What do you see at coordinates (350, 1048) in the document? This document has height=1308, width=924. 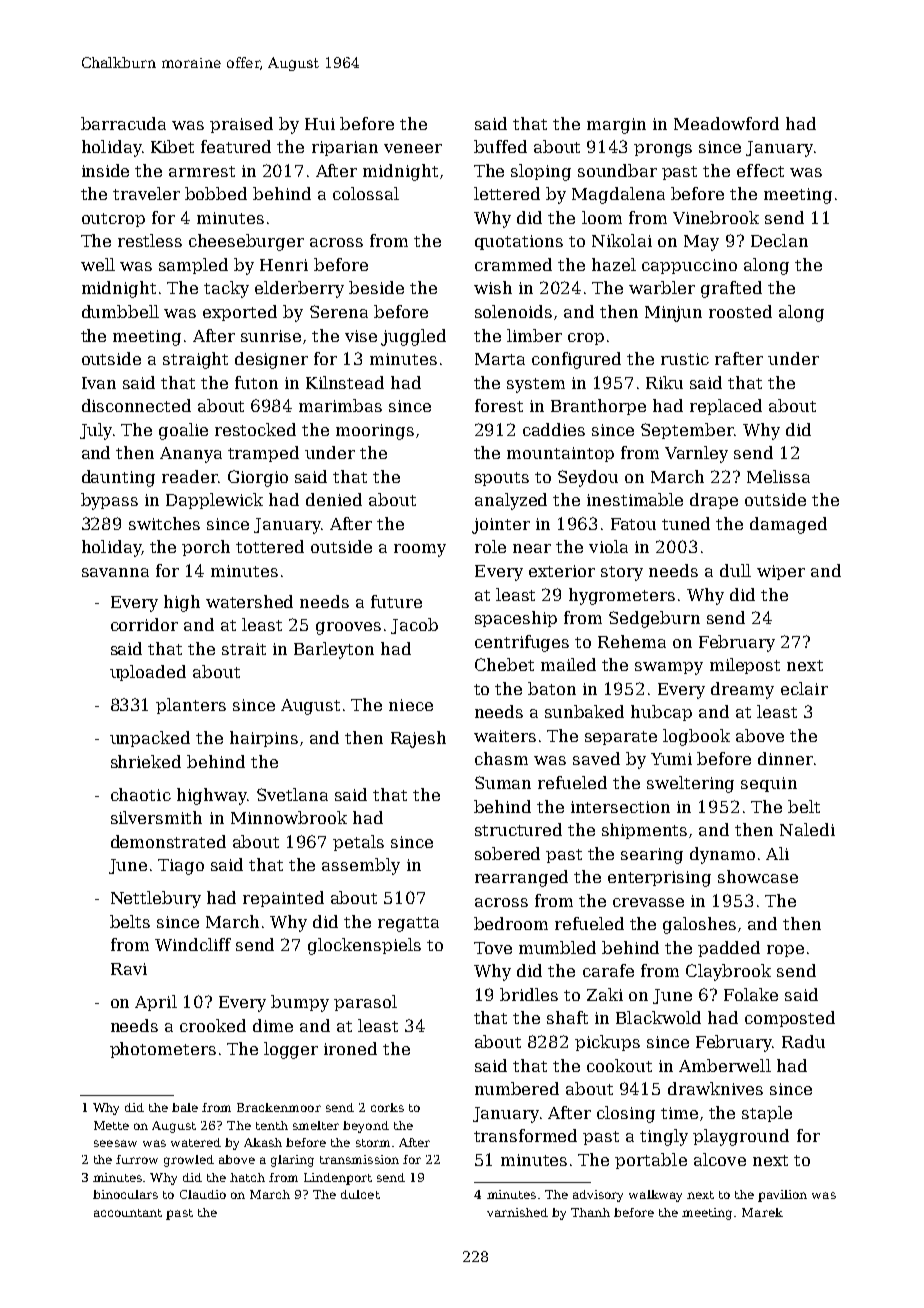 I see `ironed` at bounding box center [350, 1048].
